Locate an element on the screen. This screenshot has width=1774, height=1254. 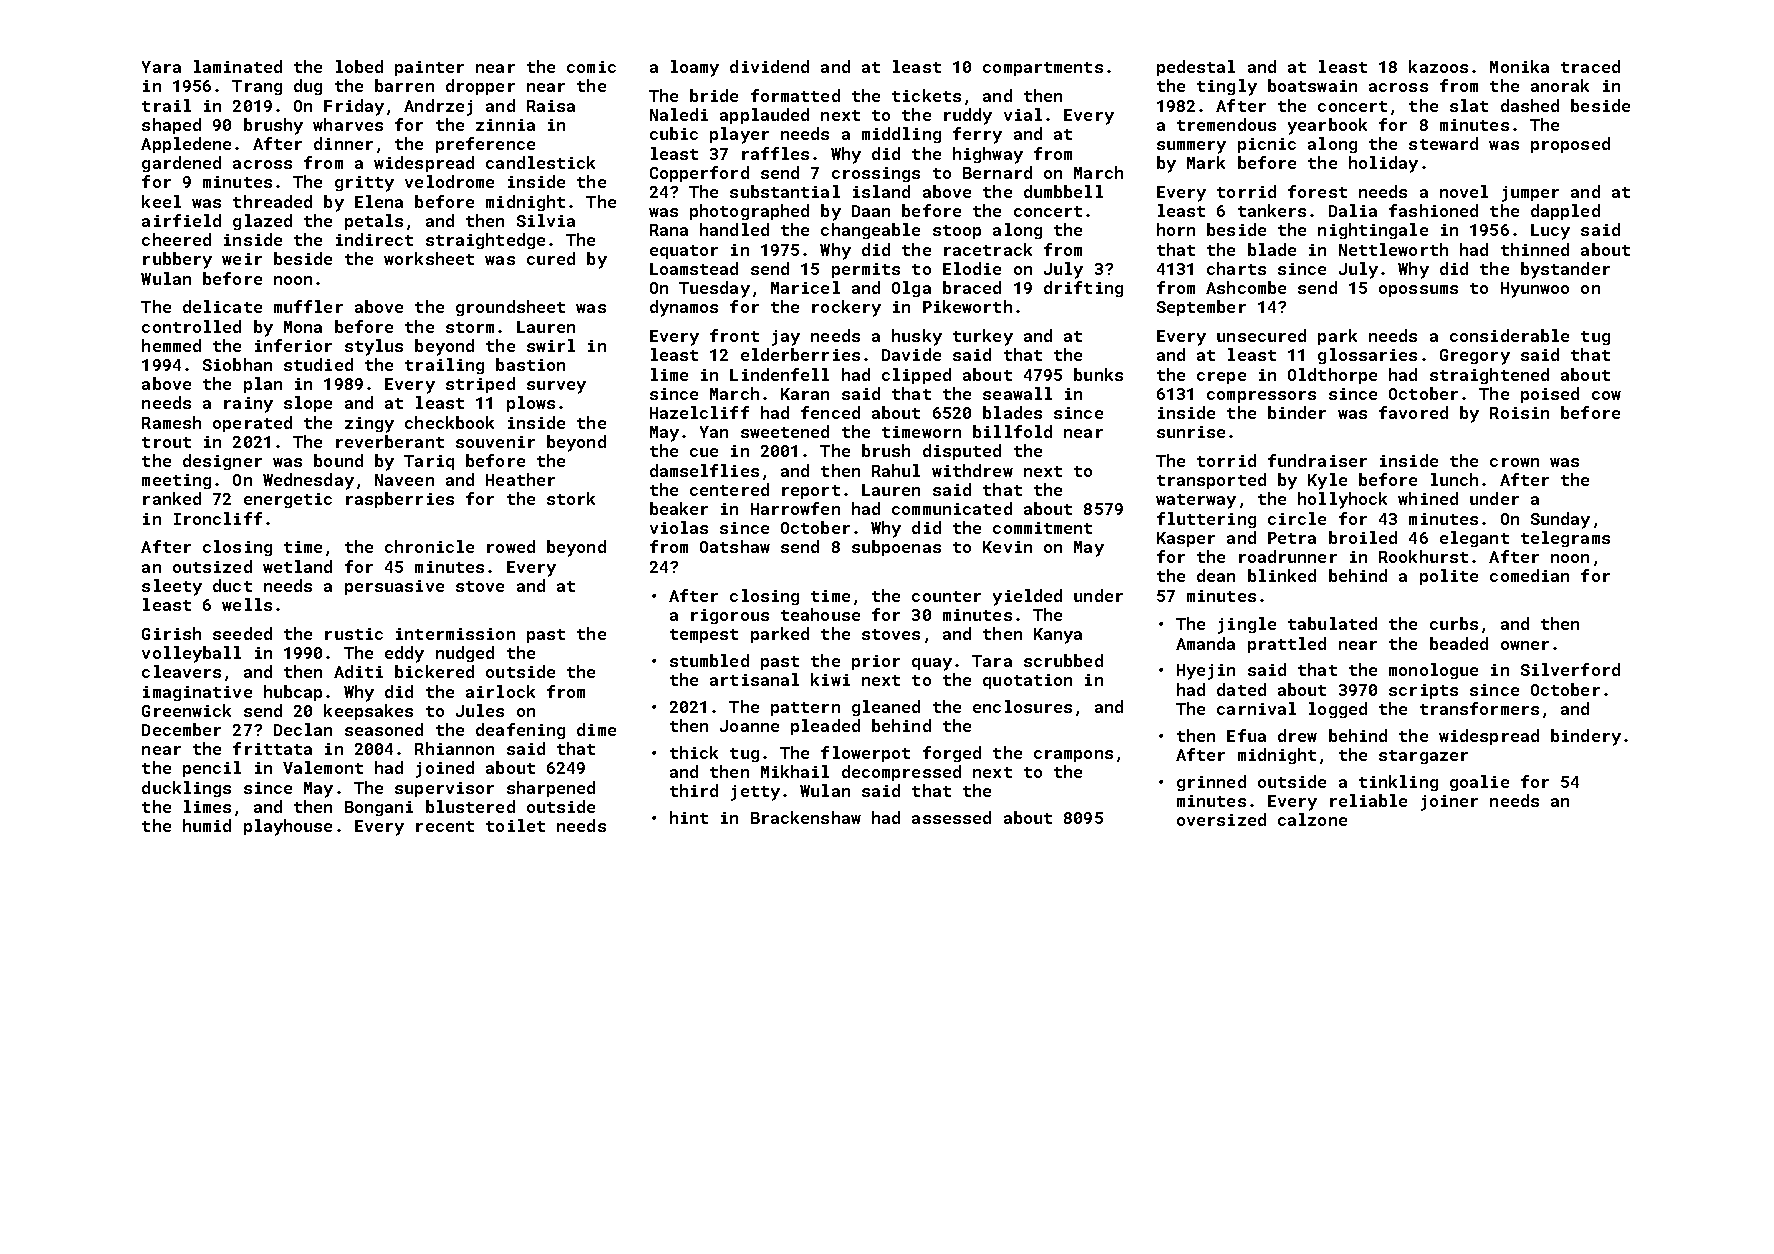
Mona is located at coordinates (303, 327).
